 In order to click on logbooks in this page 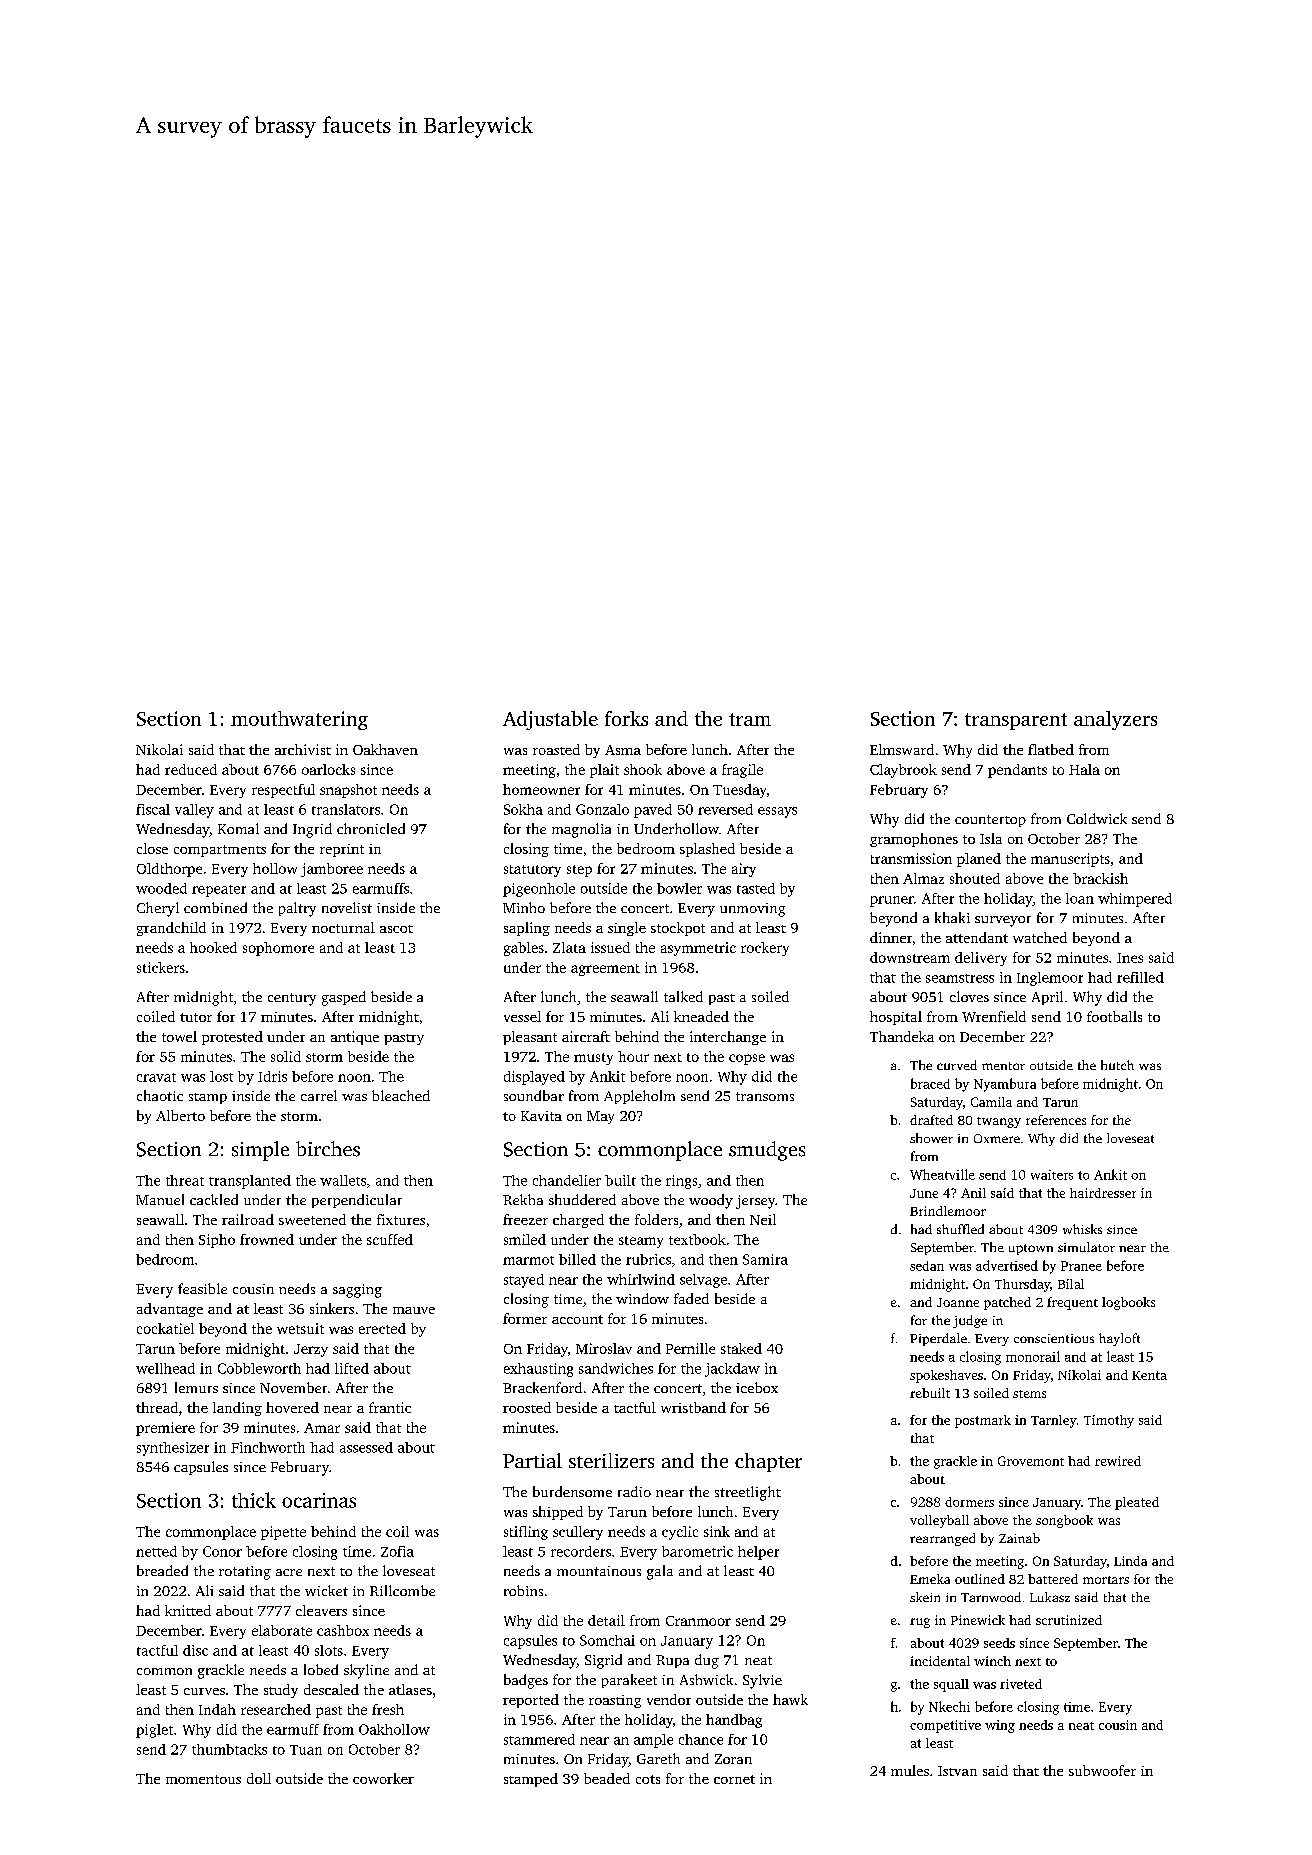, I will do `click(1128, 1303)`.
